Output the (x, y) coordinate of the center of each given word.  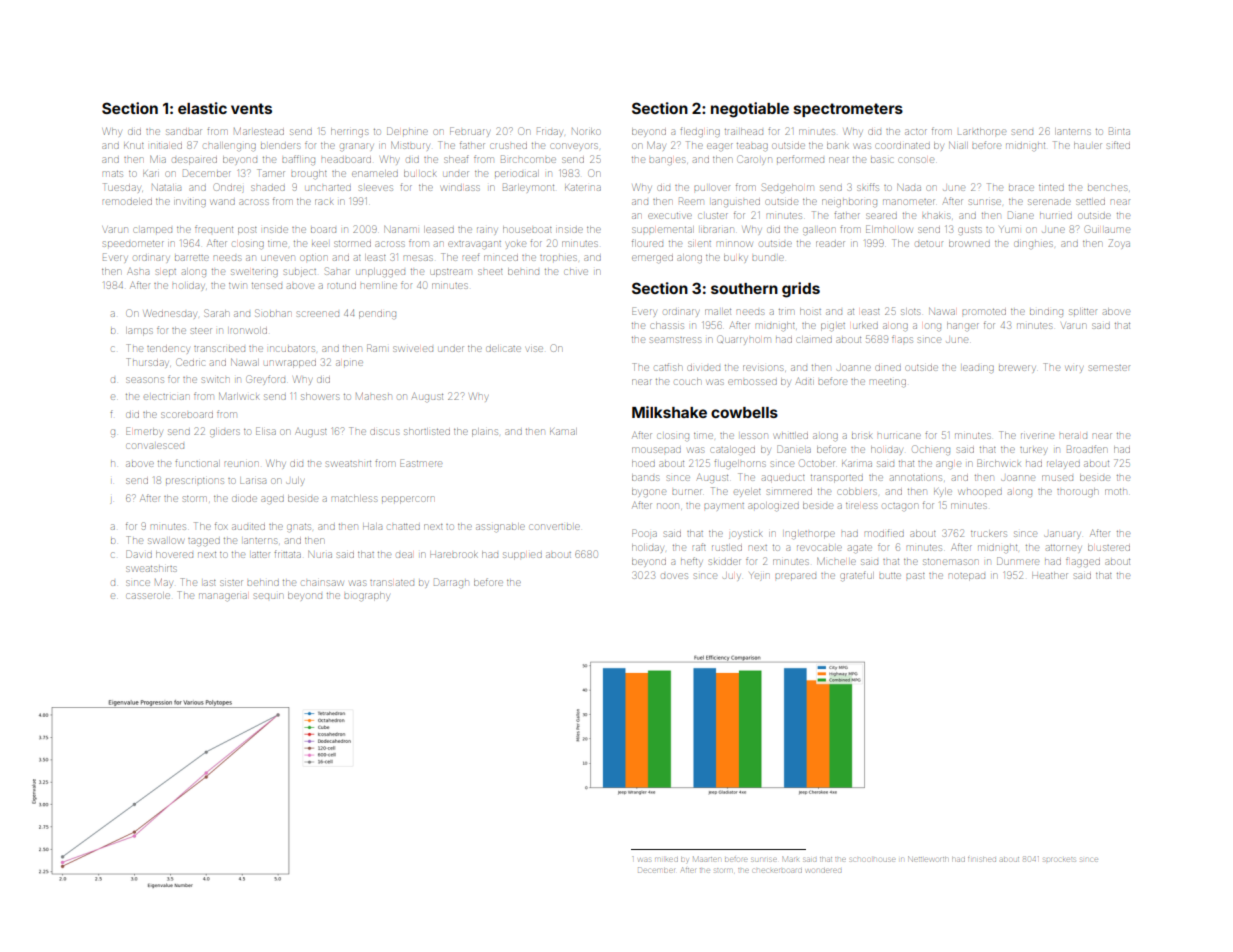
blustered (1109, 547)
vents (251, 108)
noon (667, 506)
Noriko (586, 131)
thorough (1077, 492)
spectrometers (848, 110)
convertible (554, 527)
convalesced (155, 446)
